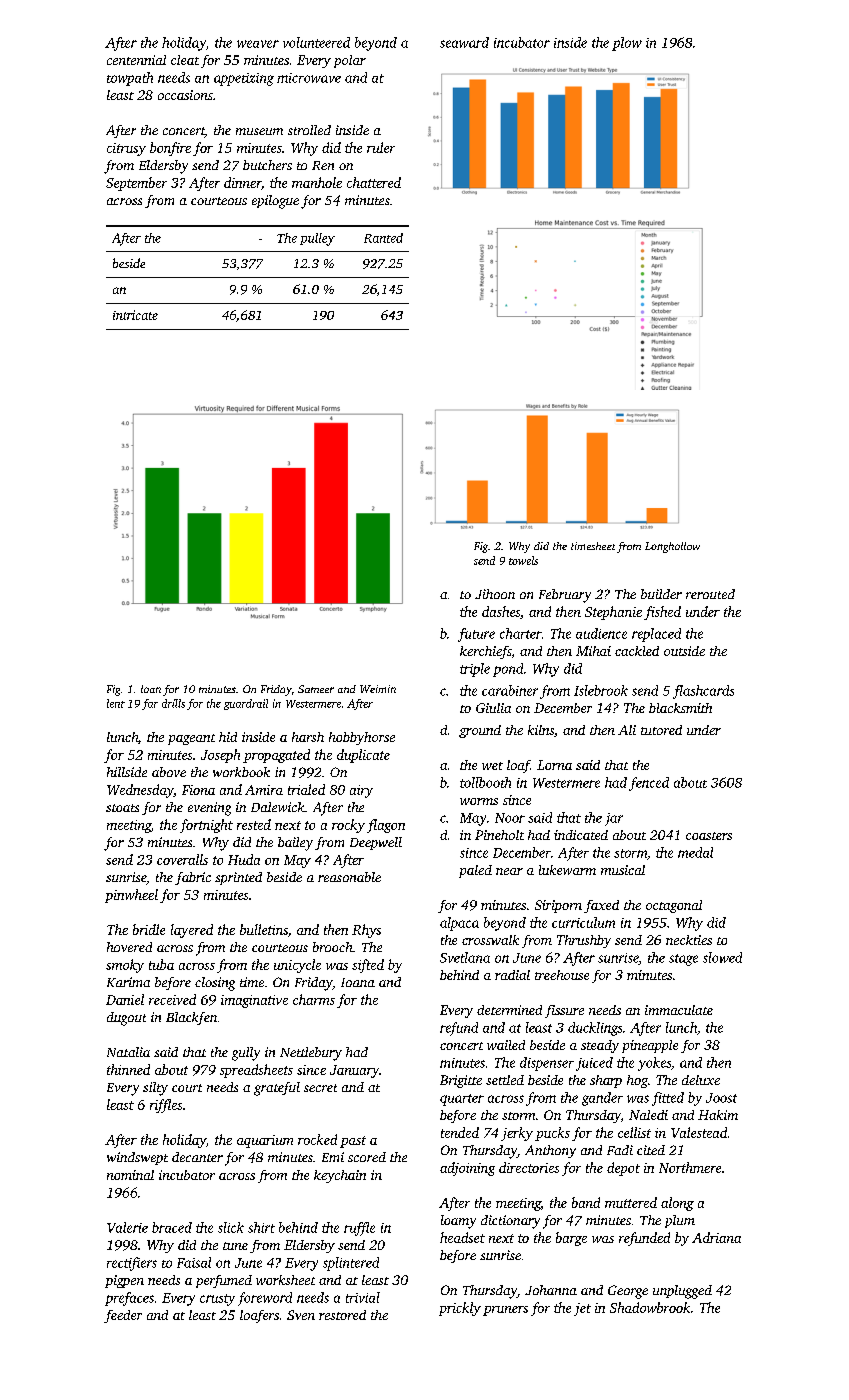 This image has width=849, height=1400. I want to click on Stephanie, so click(613, 613).
